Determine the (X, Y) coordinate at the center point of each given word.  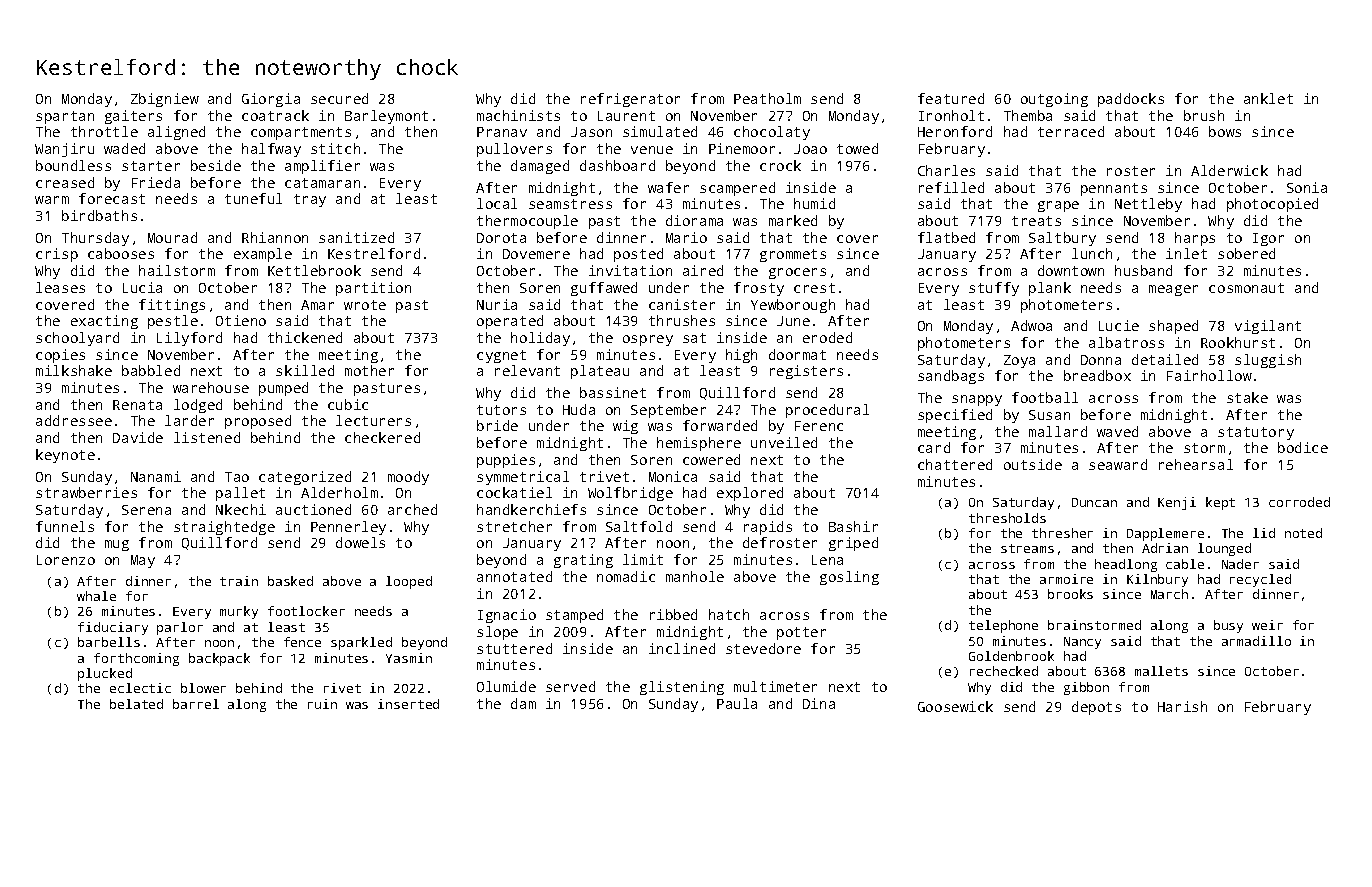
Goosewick (955, 706)
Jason (591, 132)
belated (136, 704)
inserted (408, 704)
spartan (65, 117)
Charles (946, 170)
